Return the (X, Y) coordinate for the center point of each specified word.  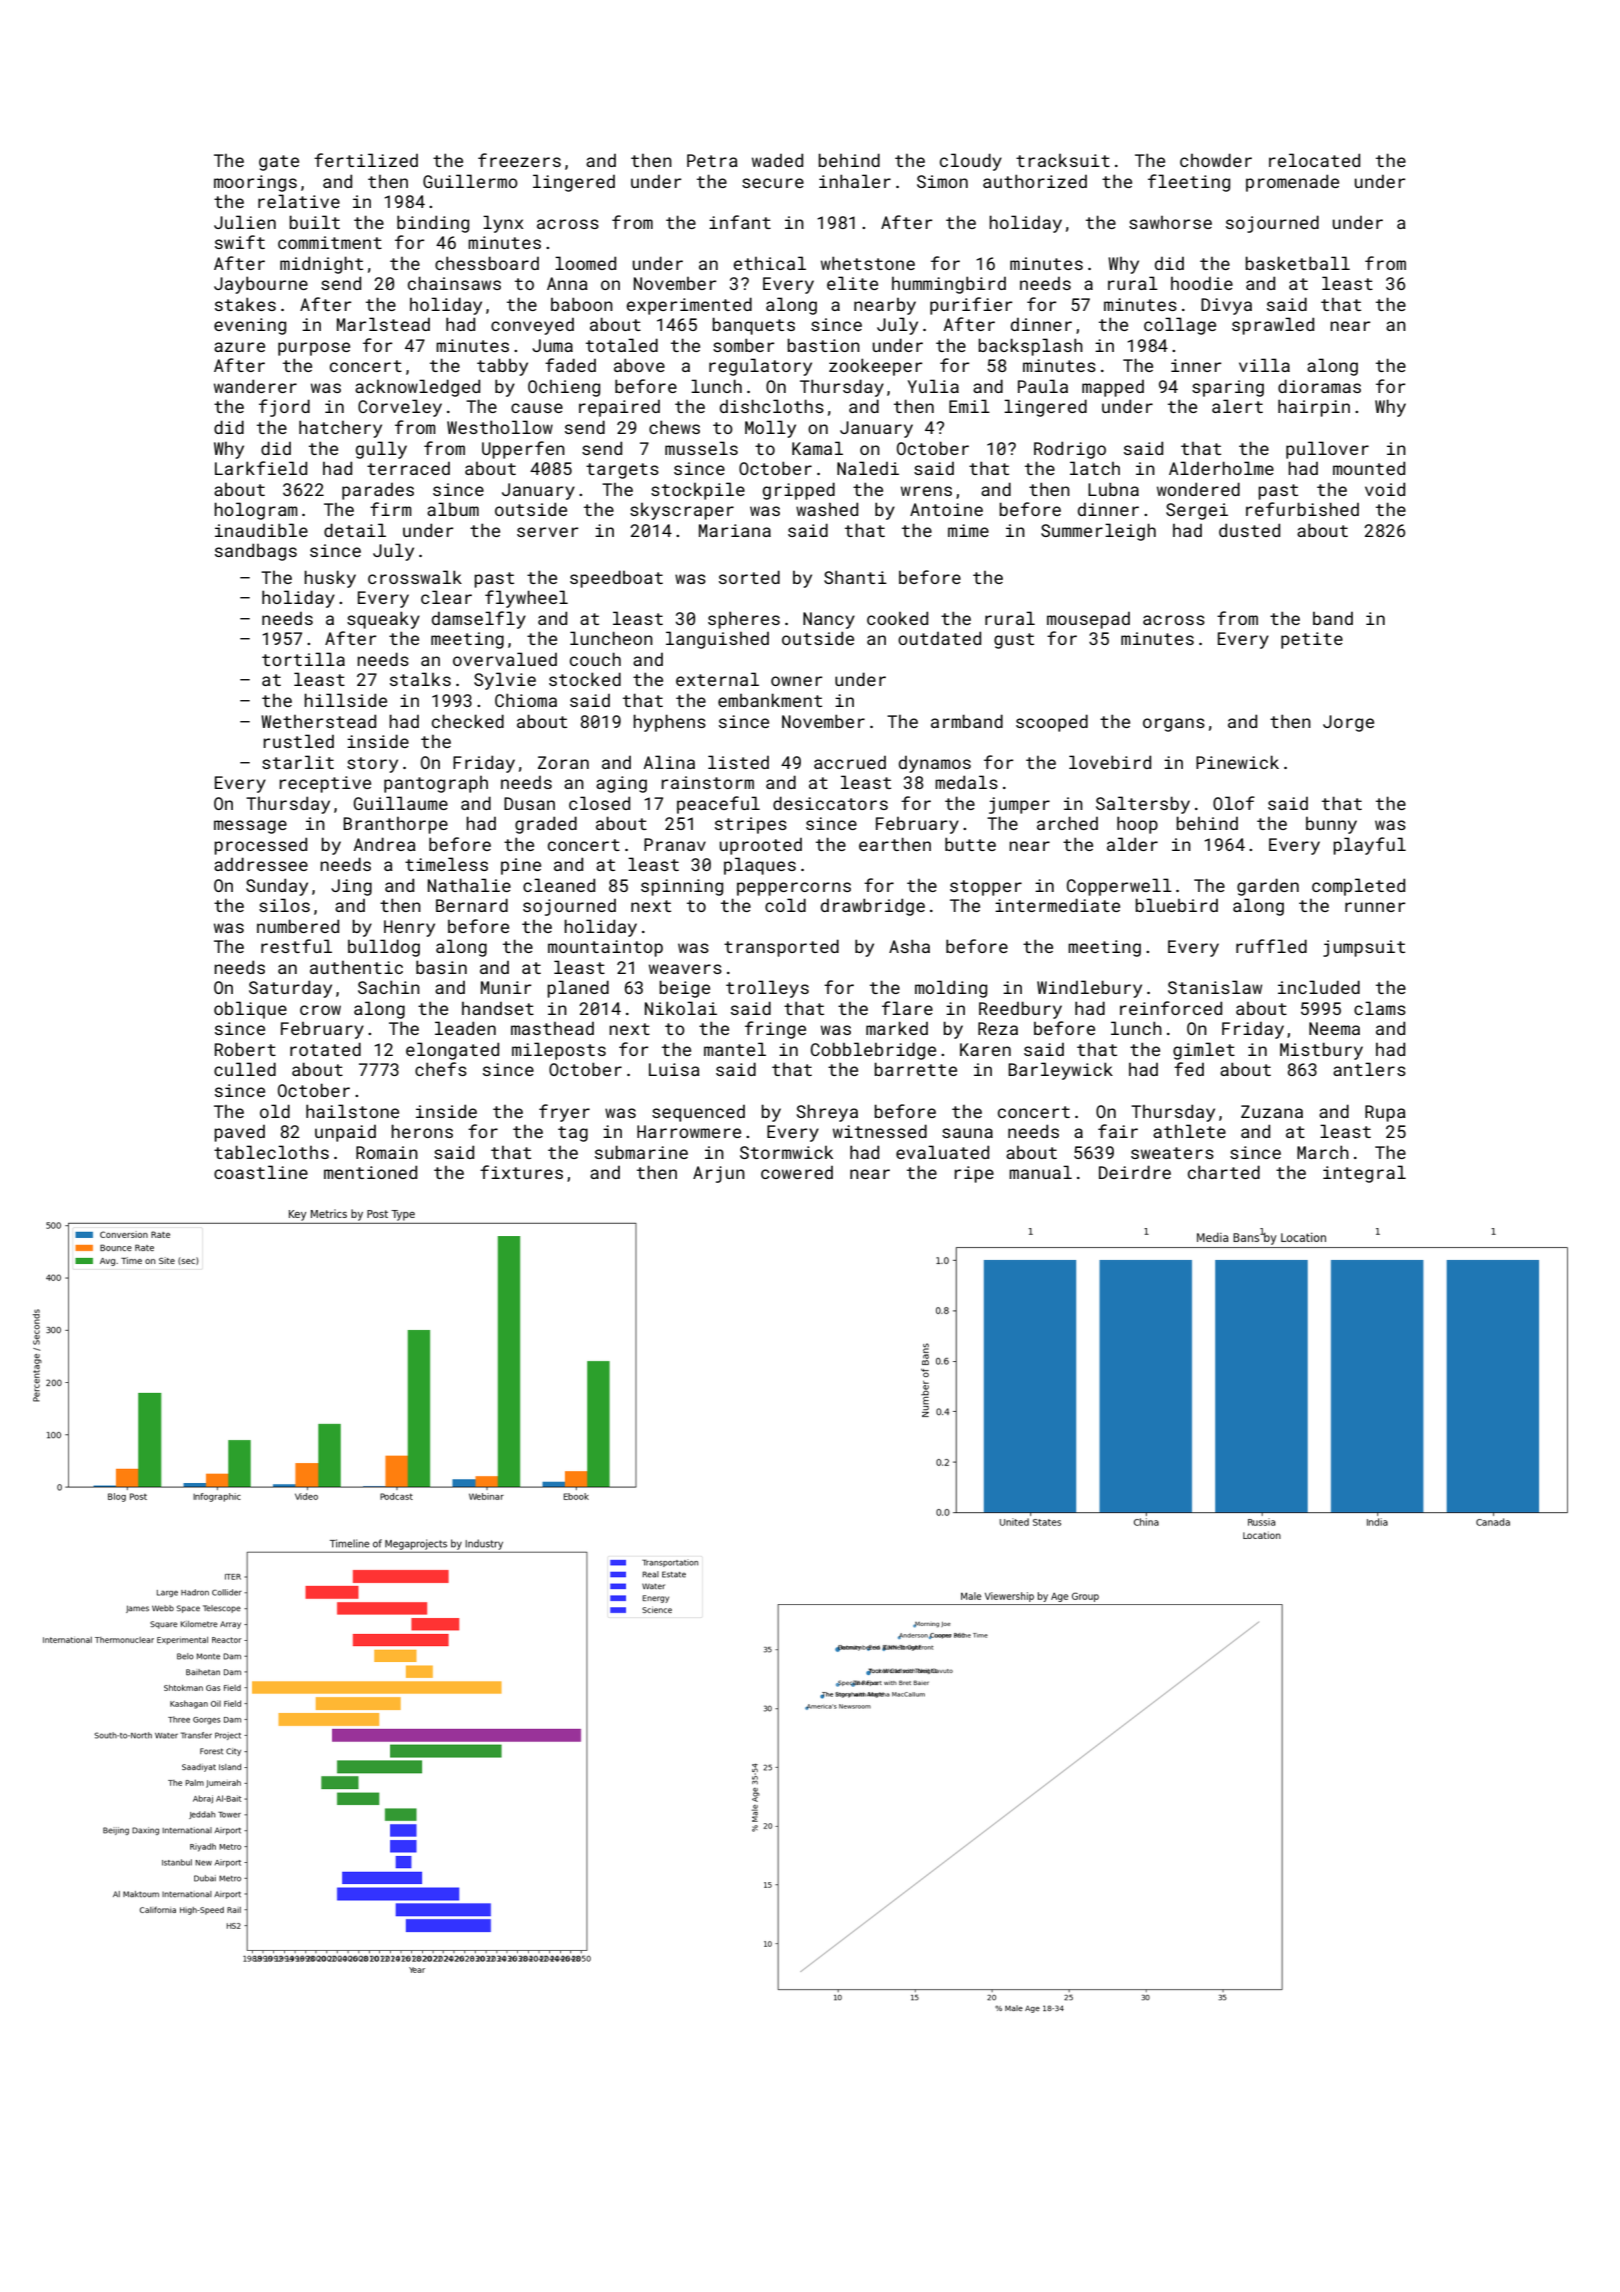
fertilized (366, 160)
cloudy (971, 162)
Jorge (1348, 723)
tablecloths (271, 1152)
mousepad (1088, 620)
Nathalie (469, 885)
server (548, 532)
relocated (1314, 160)
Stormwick (786, 1152)
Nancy (829, 620)
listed (738, 762)
